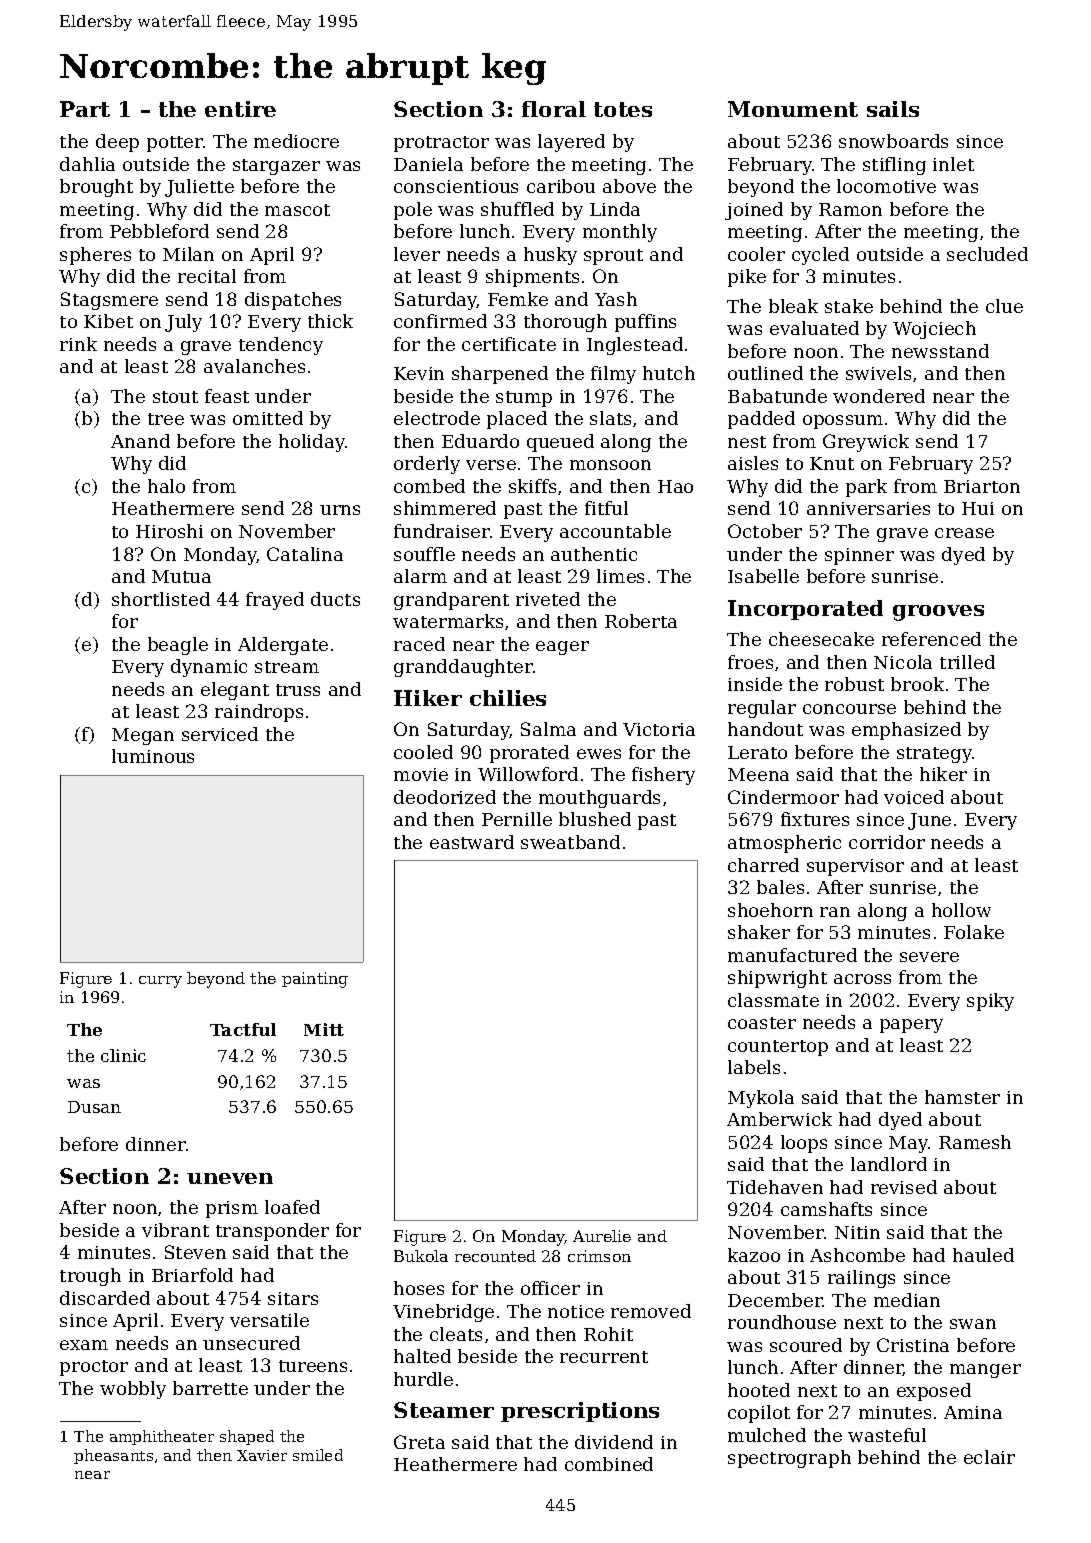 The height and width of the screenshot is (1543, 1091). What do you see at coordinates (554, 109) in the screenshot?
I see `floral` at bounding box center [554, 109].
